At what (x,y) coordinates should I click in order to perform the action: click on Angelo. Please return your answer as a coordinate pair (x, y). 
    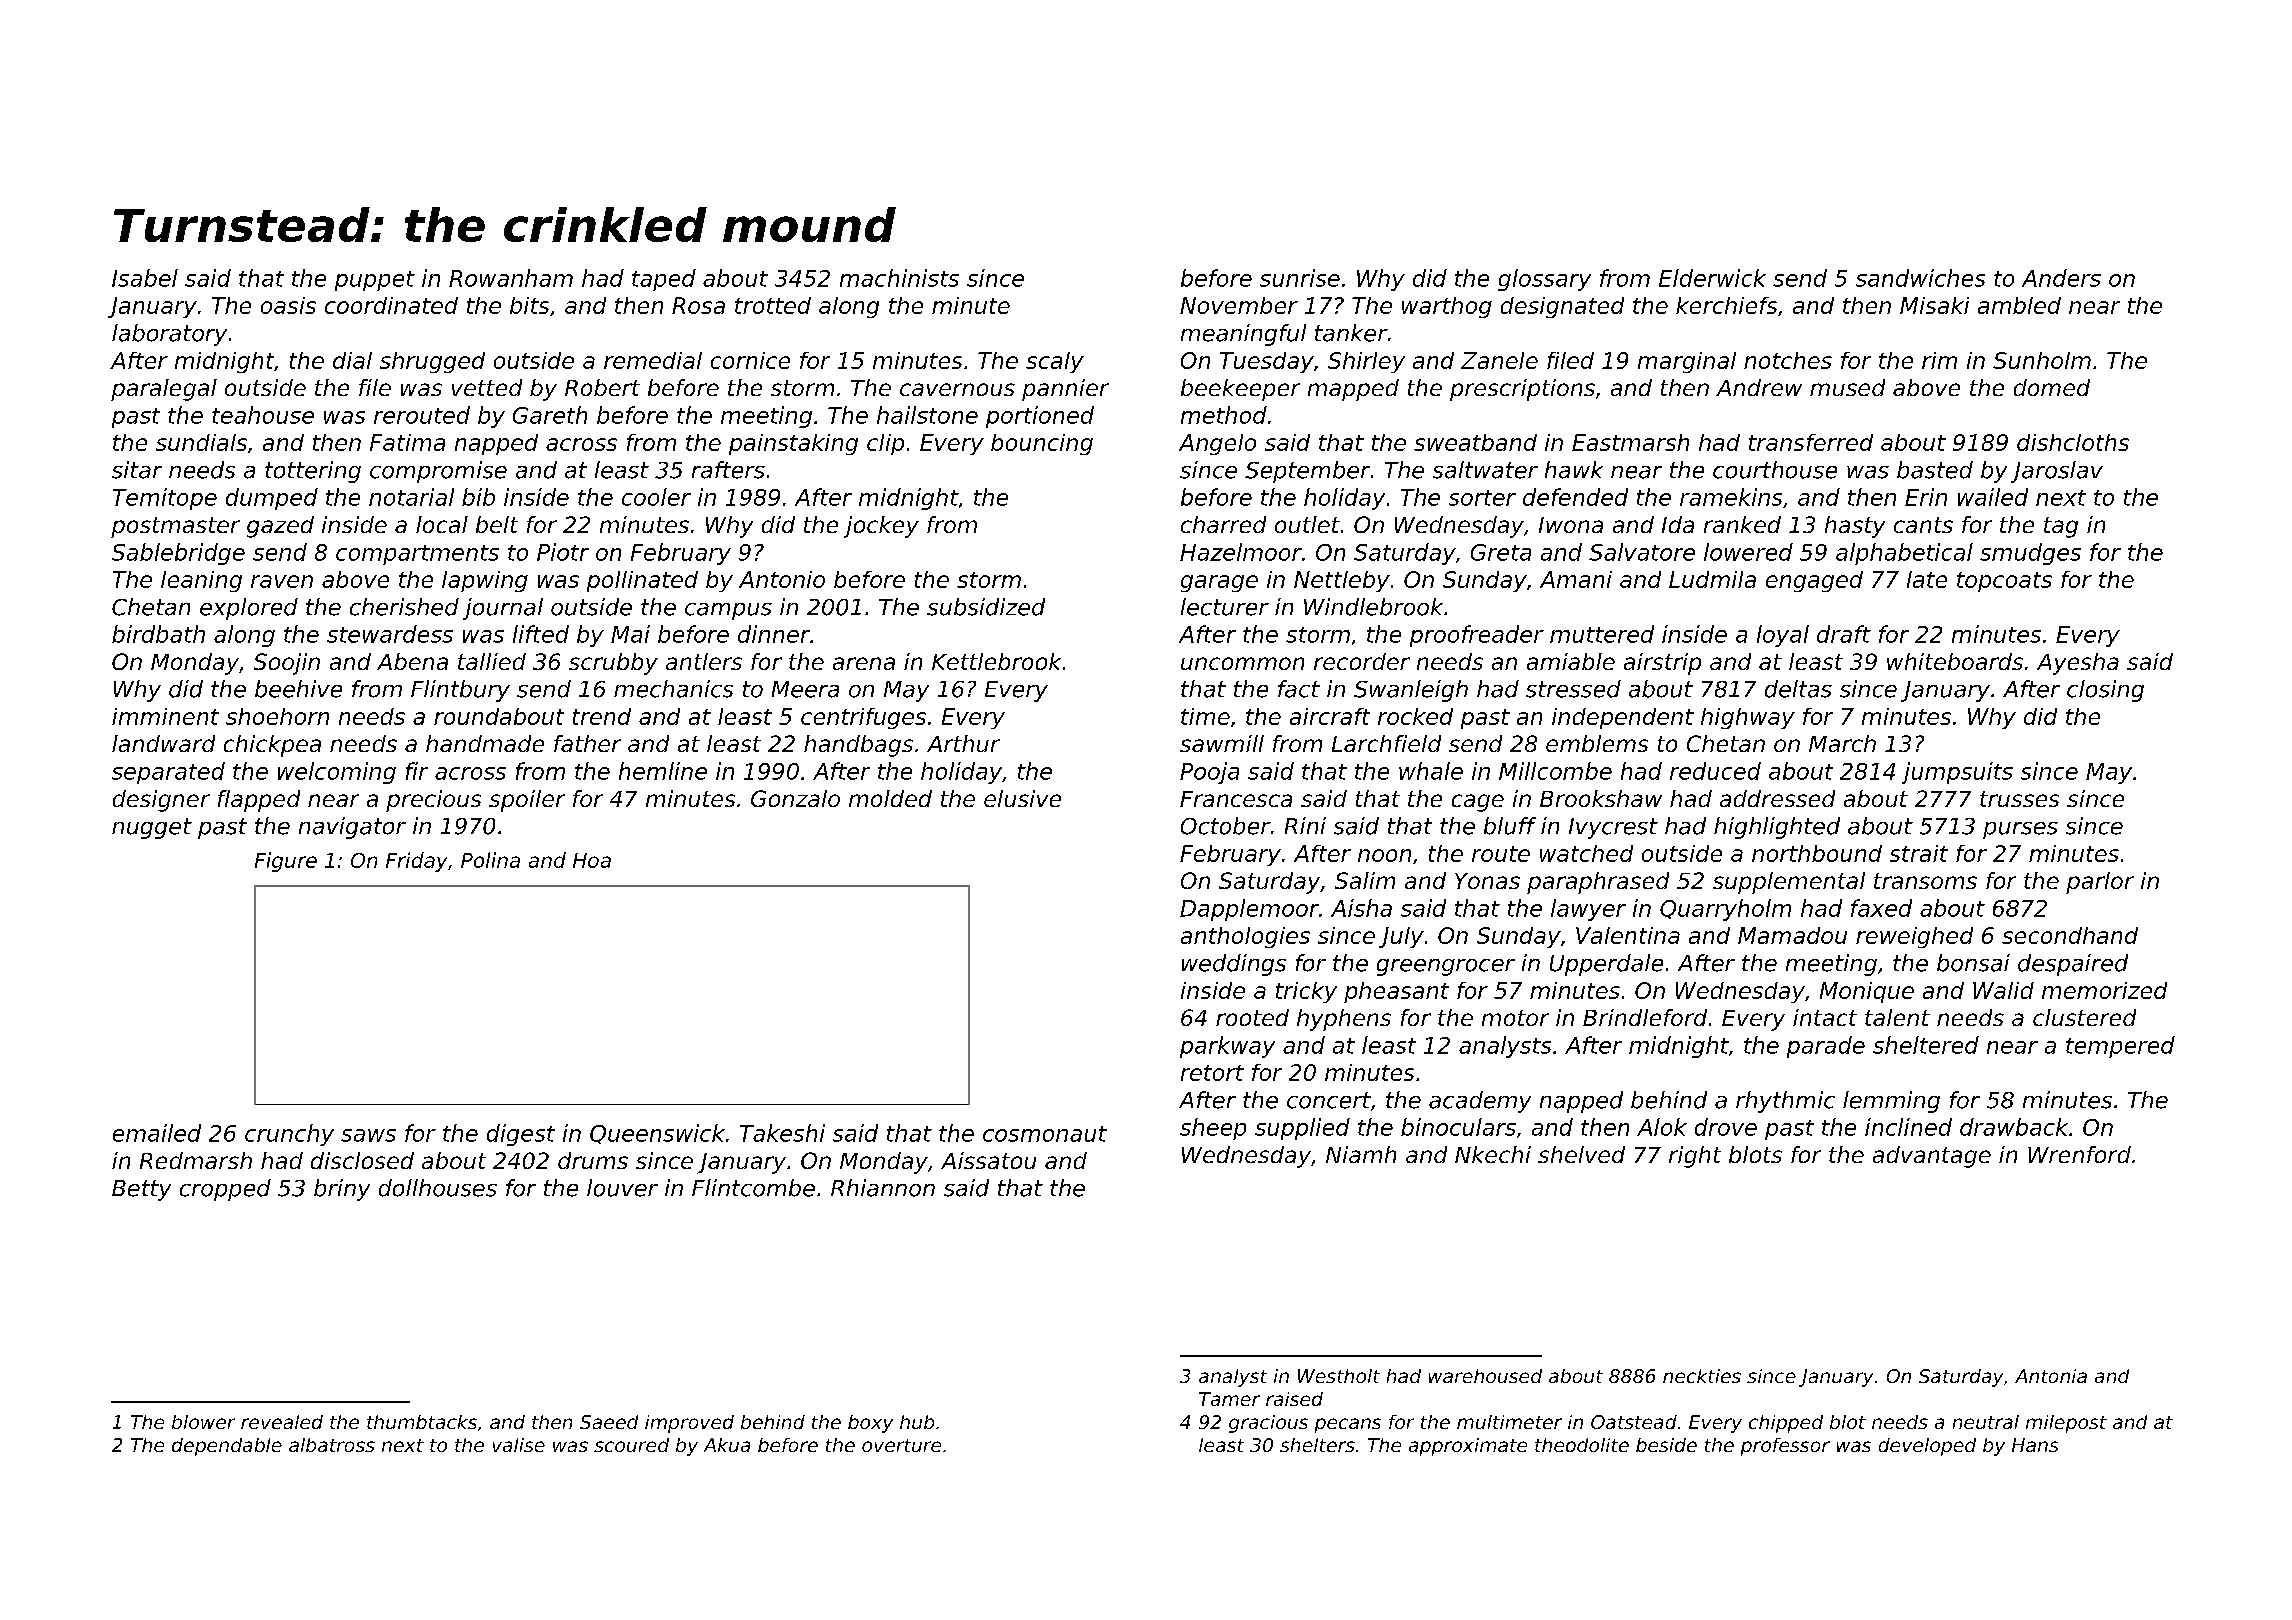
    Looking at the image, I should click on (1217, 444).
